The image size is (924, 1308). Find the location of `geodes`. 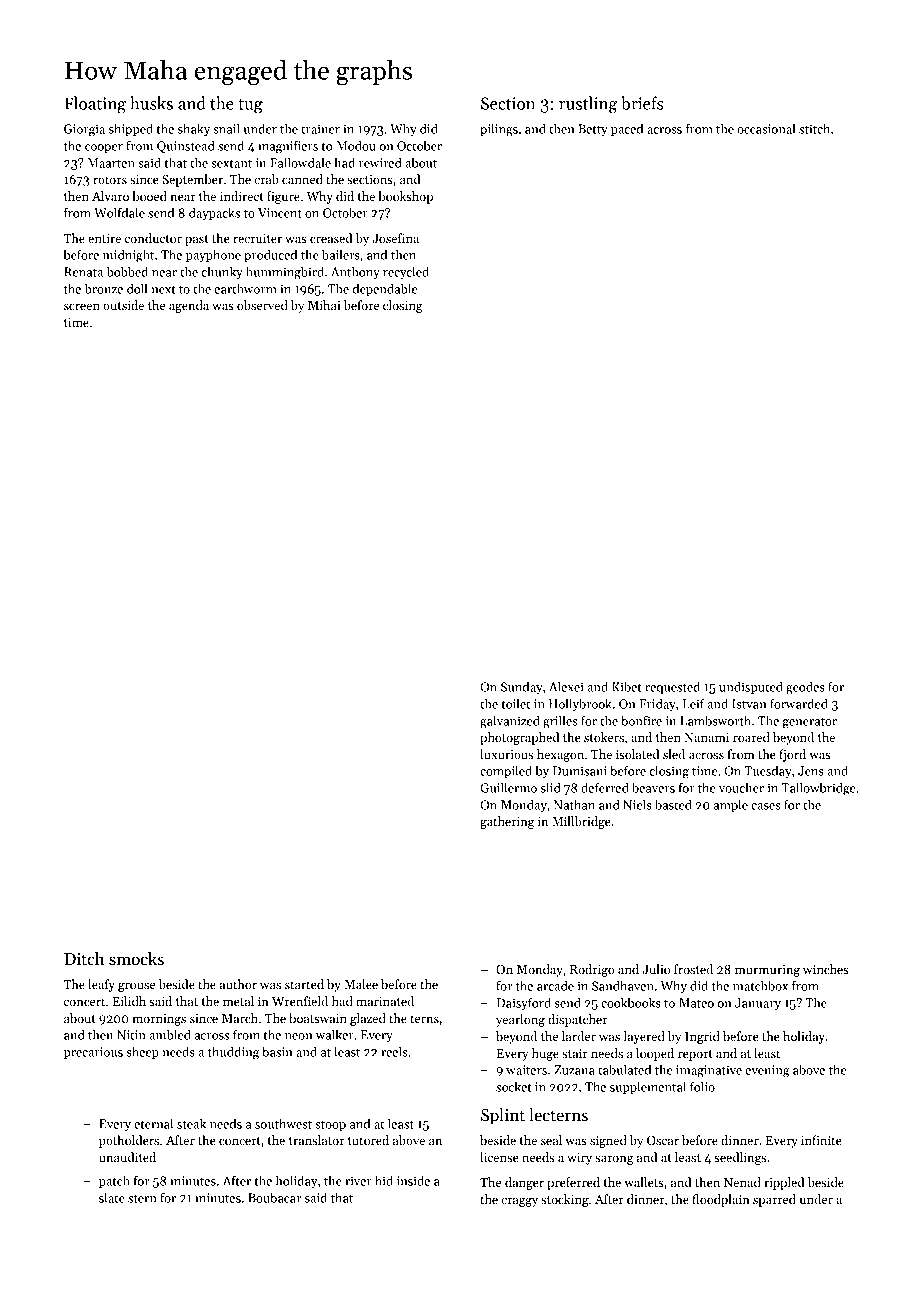

geodes is located at coordinates (805, 688).
